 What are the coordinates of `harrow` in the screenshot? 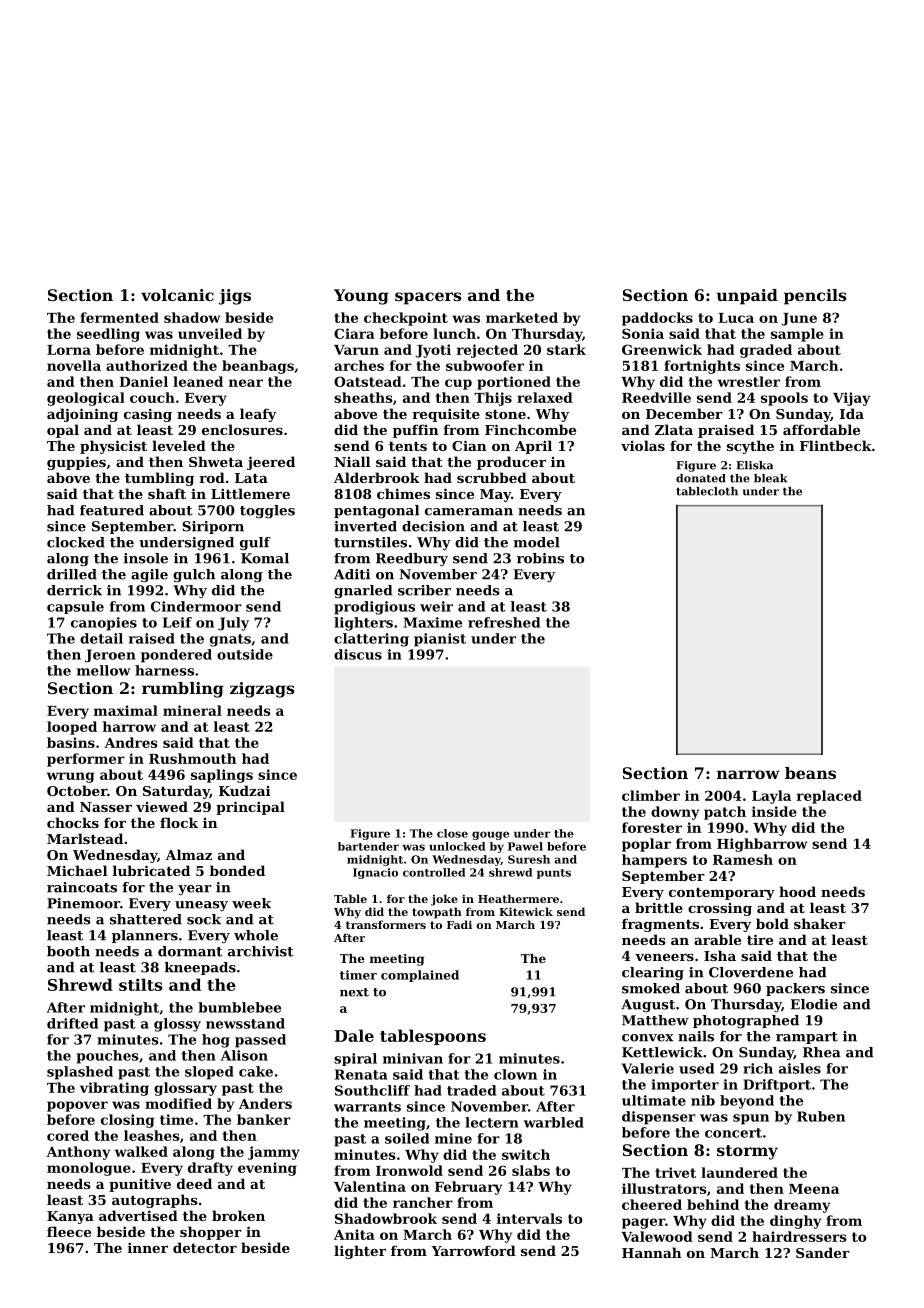 It's located at (129, 726).
